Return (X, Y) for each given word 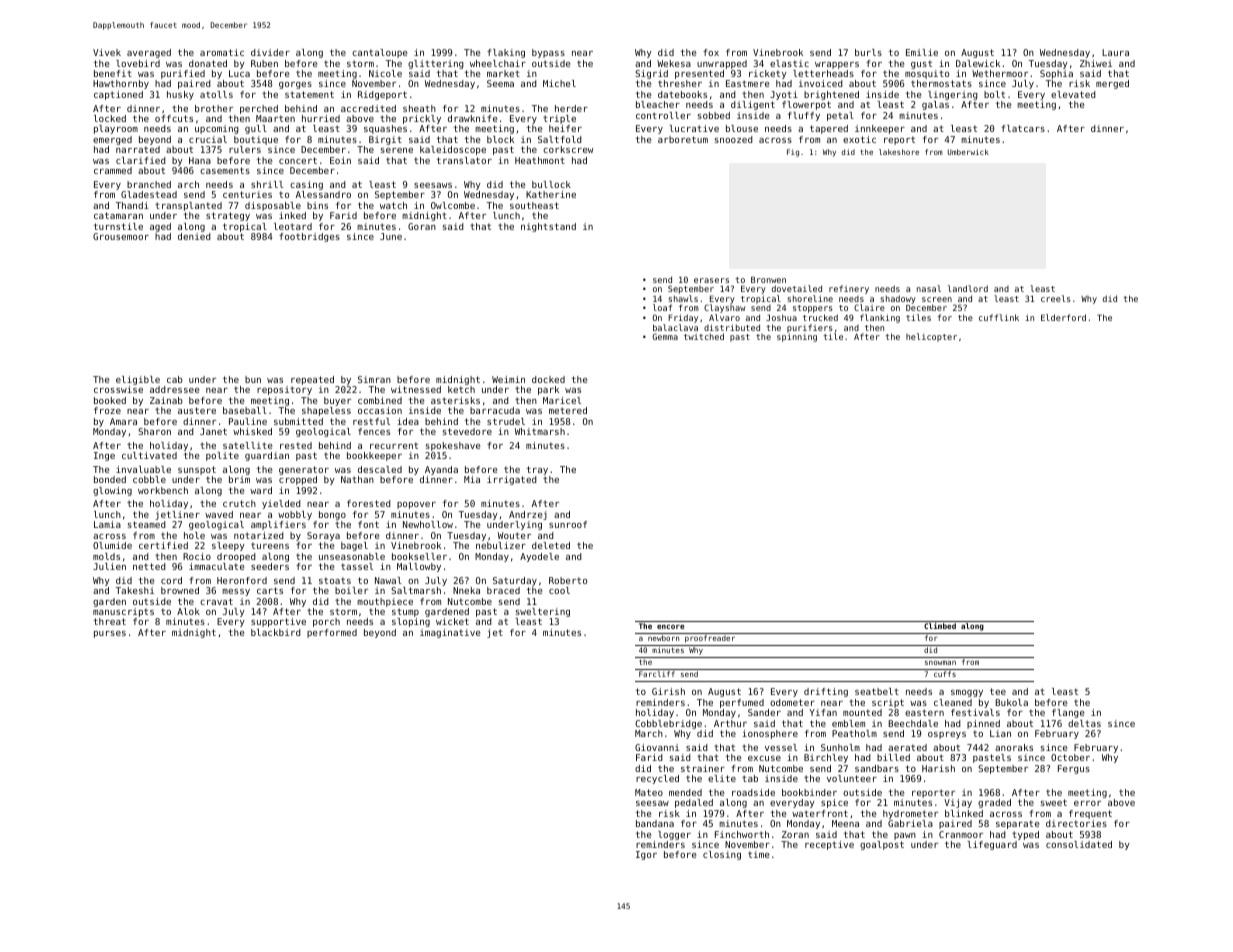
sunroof (568, 524)
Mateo (649, 792)
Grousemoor (121, 236)
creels (1056, 298)
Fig (793, 153)
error (1087, 803)
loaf (662, 307)
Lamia (107, 524)
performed (332, 633)
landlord (968, 288)
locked (110, 118)
